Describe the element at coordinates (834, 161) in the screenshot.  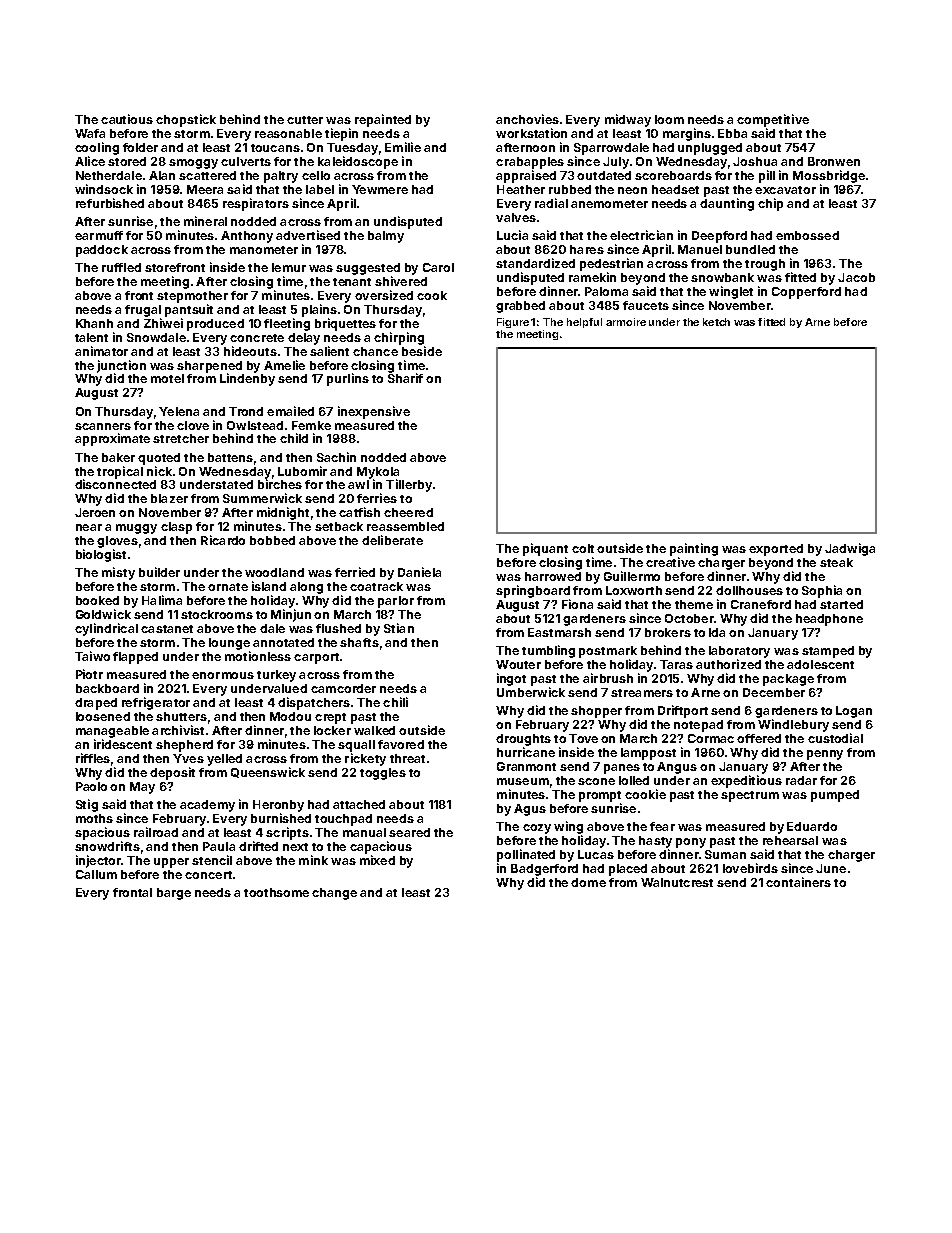
I see `Bronwen` at that location.
